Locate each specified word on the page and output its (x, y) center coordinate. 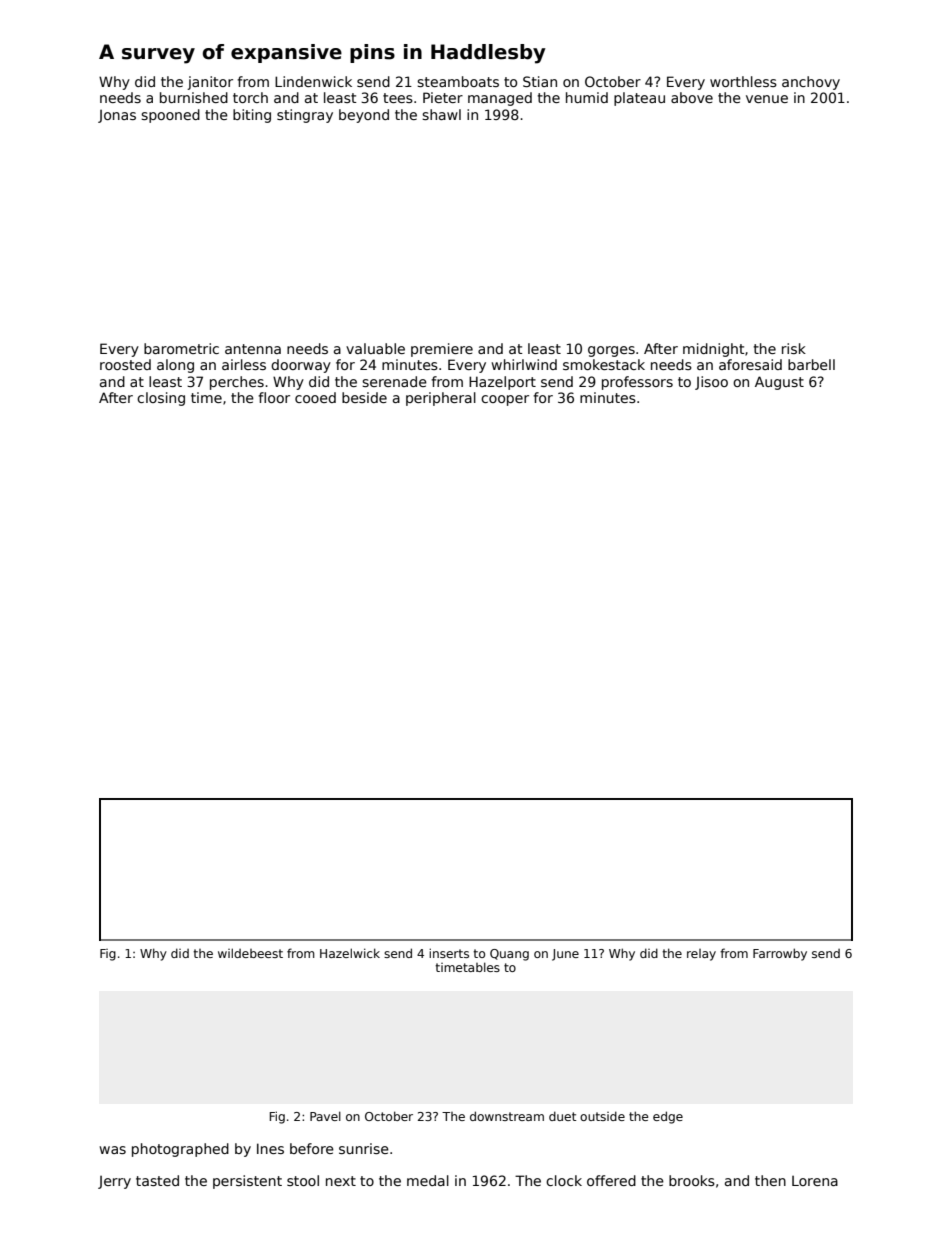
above (692, 97)
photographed (180, 1150)
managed (500, 99)
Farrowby (780, 954)
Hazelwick (350, 953)
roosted (125, 364)
